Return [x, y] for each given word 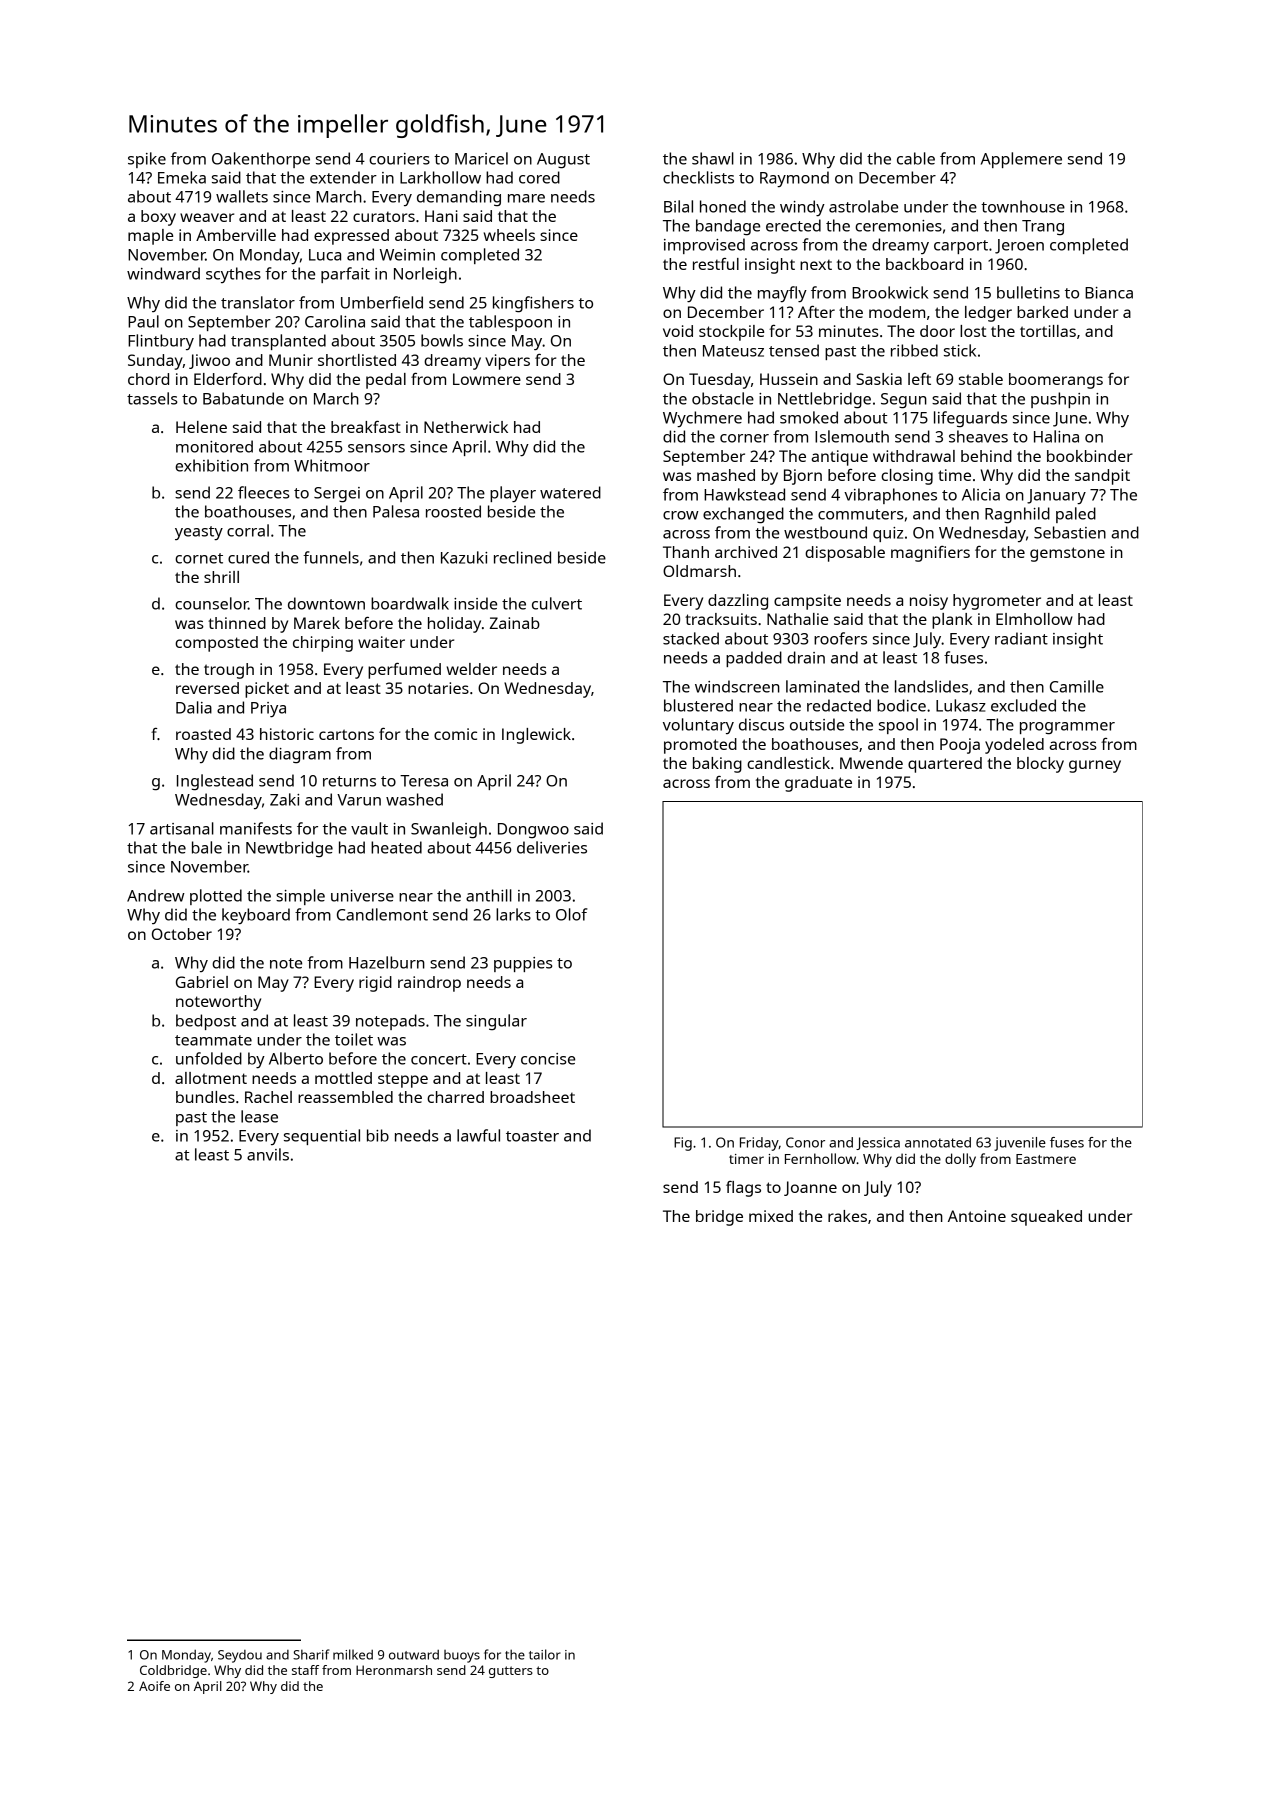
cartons [346, 734]
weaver [207, 217]
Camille [1077, 686]
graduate [818, 784]
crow [681, 515]
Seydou [240, 1656]
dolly [960, 1160]
